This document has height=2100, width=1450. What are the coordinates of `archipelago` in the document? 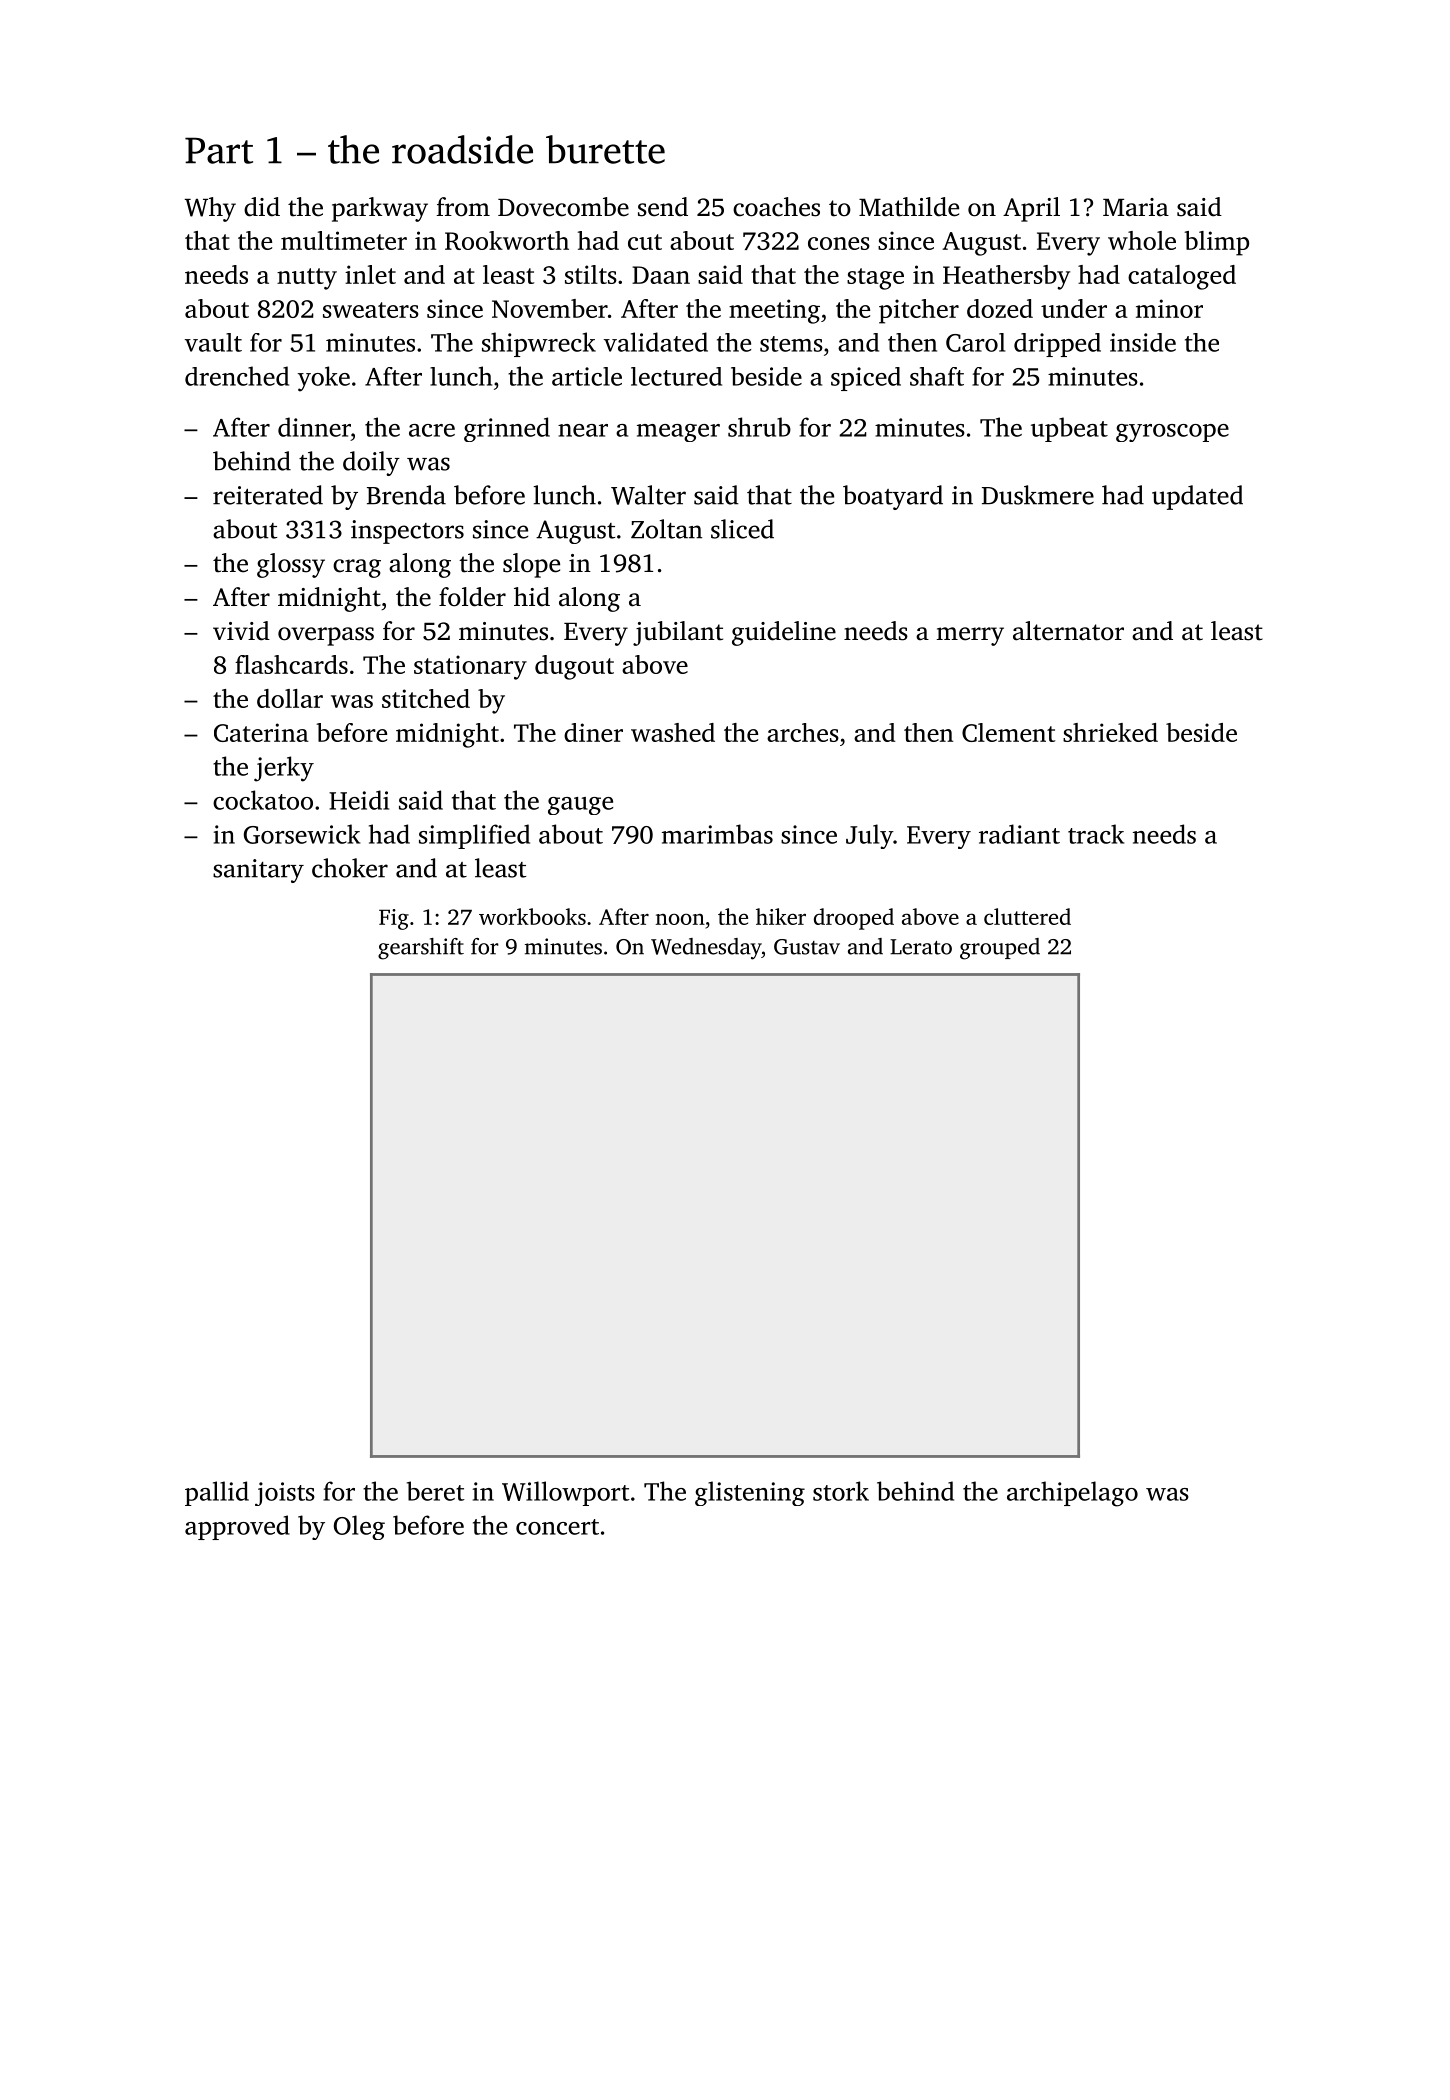 It's located at (1072, 1494).
